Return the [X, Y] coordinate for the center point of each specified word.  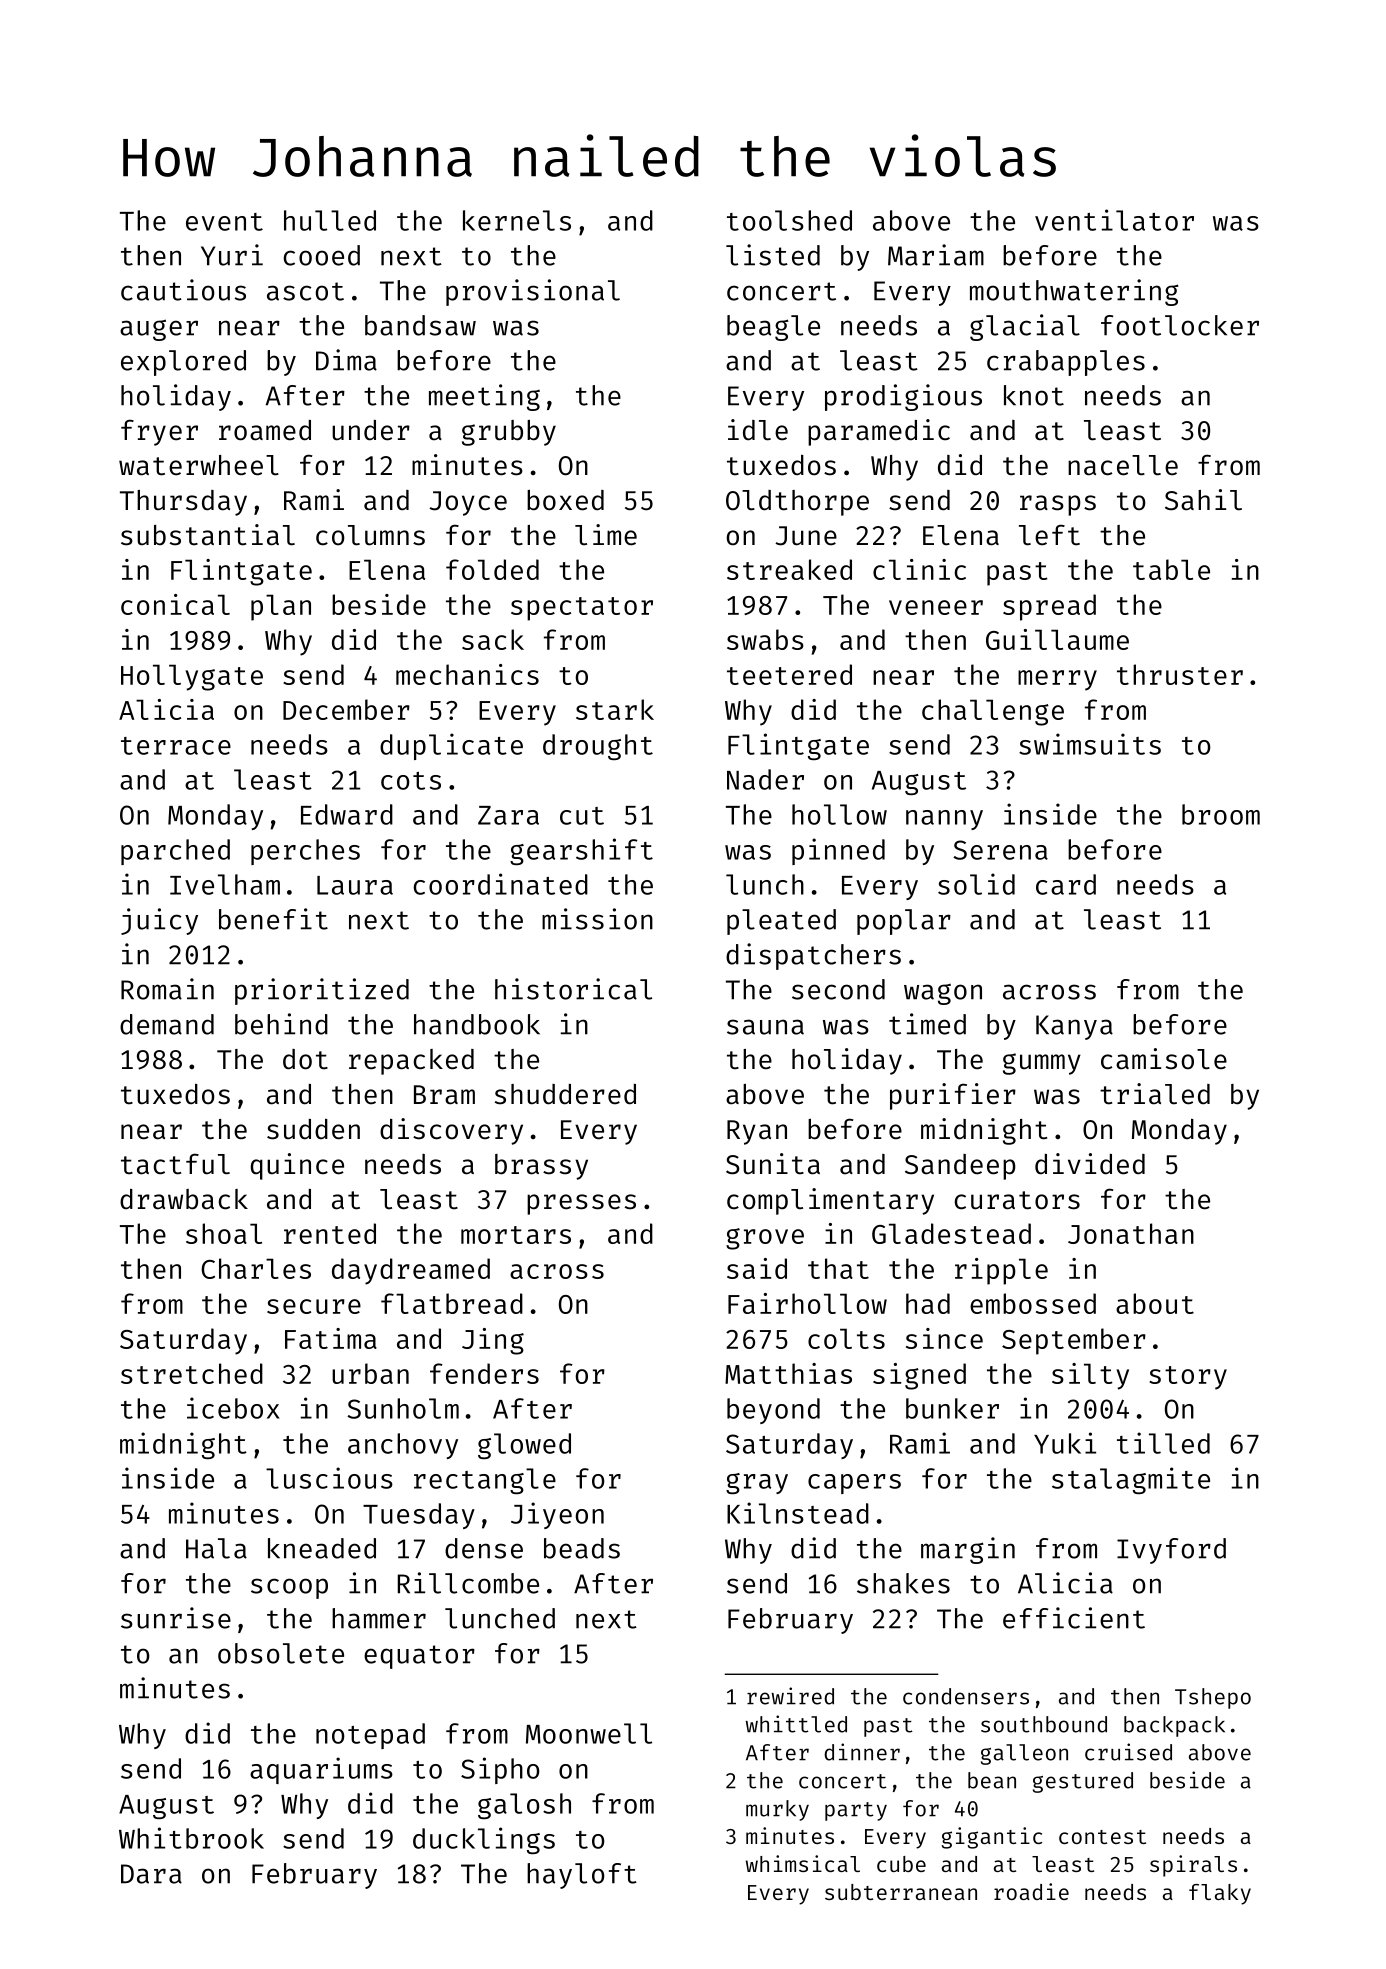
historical [573, 989]
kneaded [322, 1548]
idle [758, 430]
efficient [1074, 1618]
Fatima [331, 1338]
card [1066, 884]
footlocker [1180, 325]
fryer [159, 432]
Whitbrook [191, 1838]
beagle [773, 328]
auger [159, 330]
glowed [524, 1446]
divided [1090, 1164]
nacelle [1123, 465]
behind [281, 1024]
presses [581, 1204]
